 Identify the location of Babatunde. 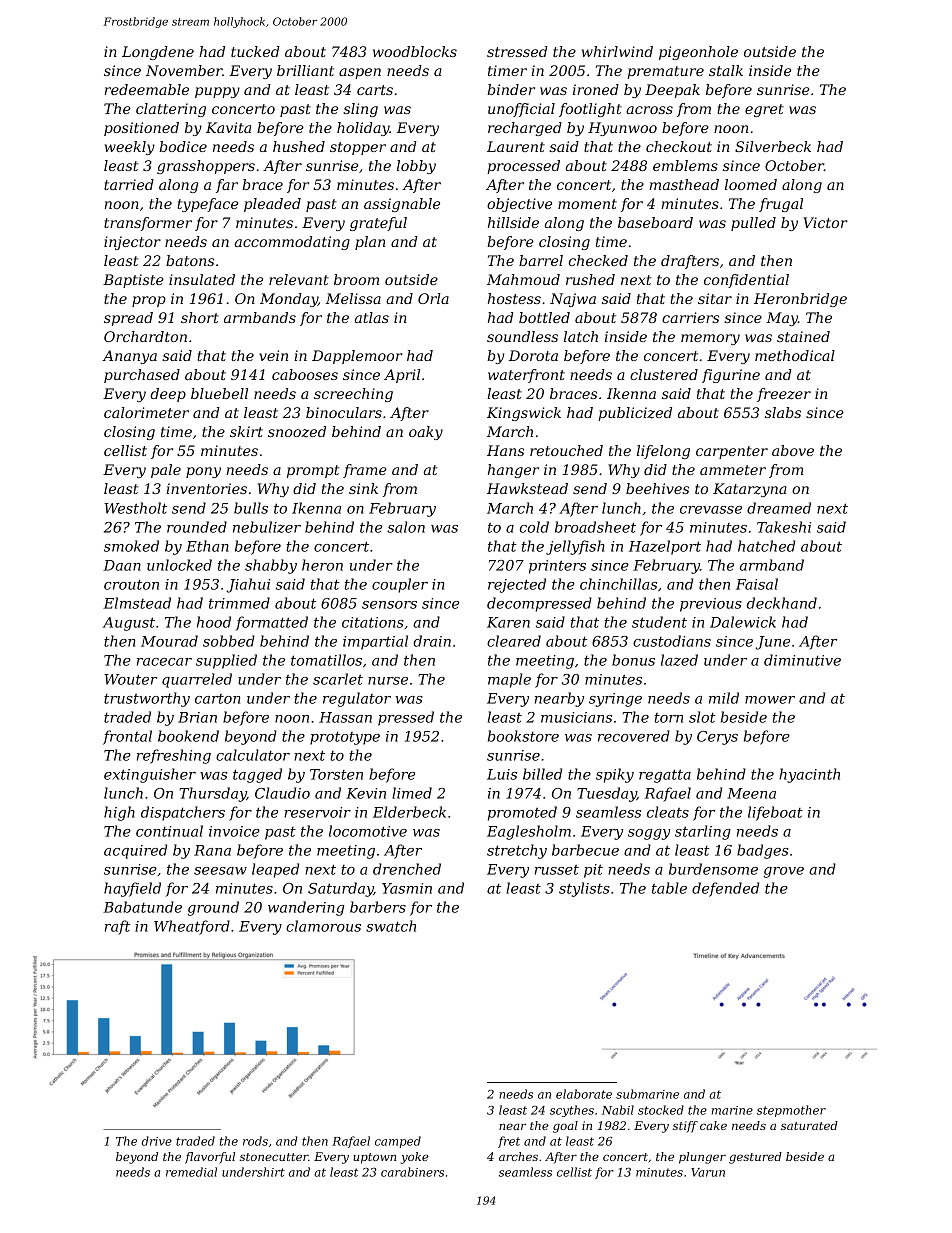
(142, 907).
